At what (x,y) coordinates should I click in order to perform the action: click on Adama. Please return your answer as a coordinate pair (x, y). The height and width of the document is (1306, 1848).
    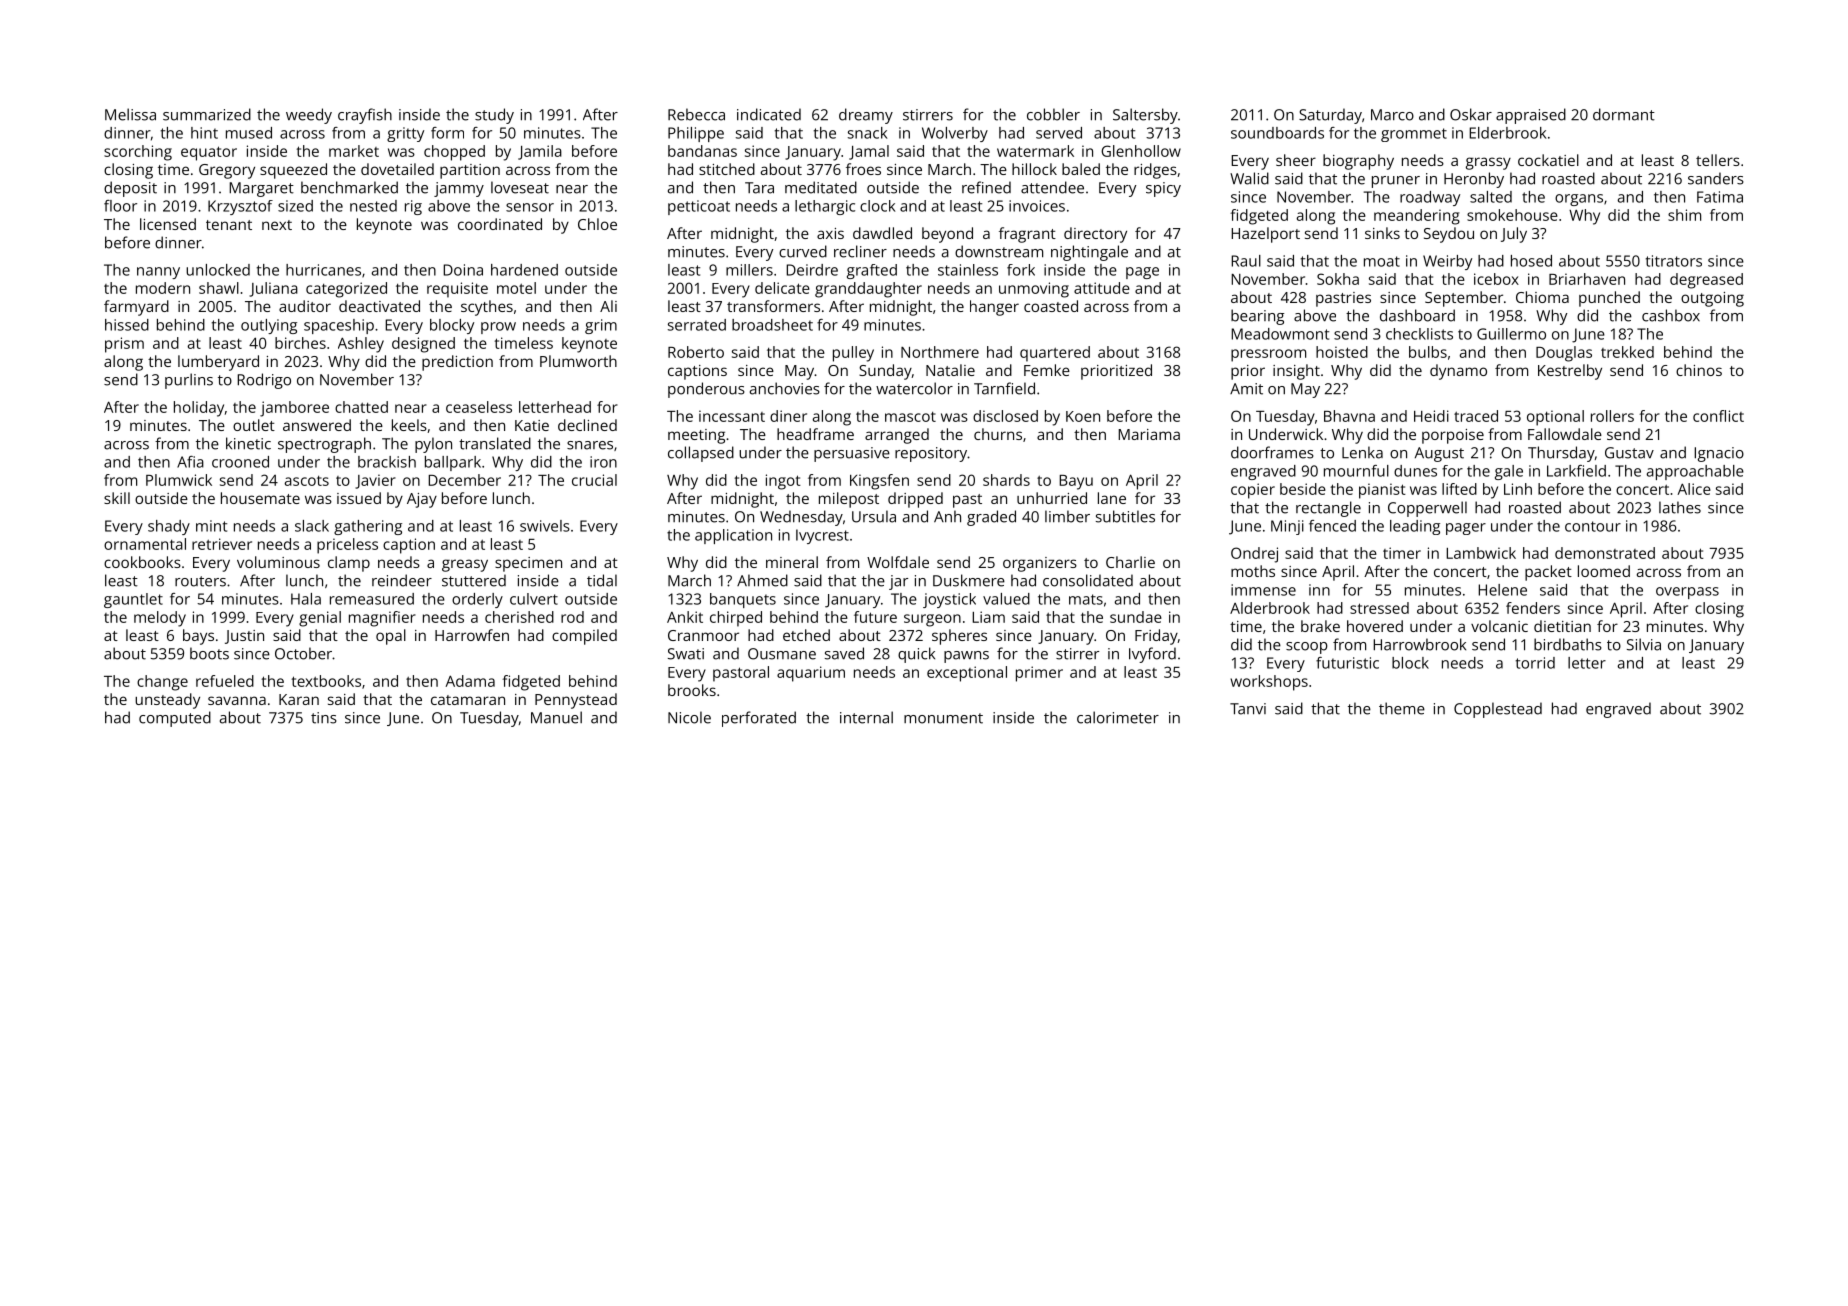
    Looking at the image, I should click on (470, 681).
